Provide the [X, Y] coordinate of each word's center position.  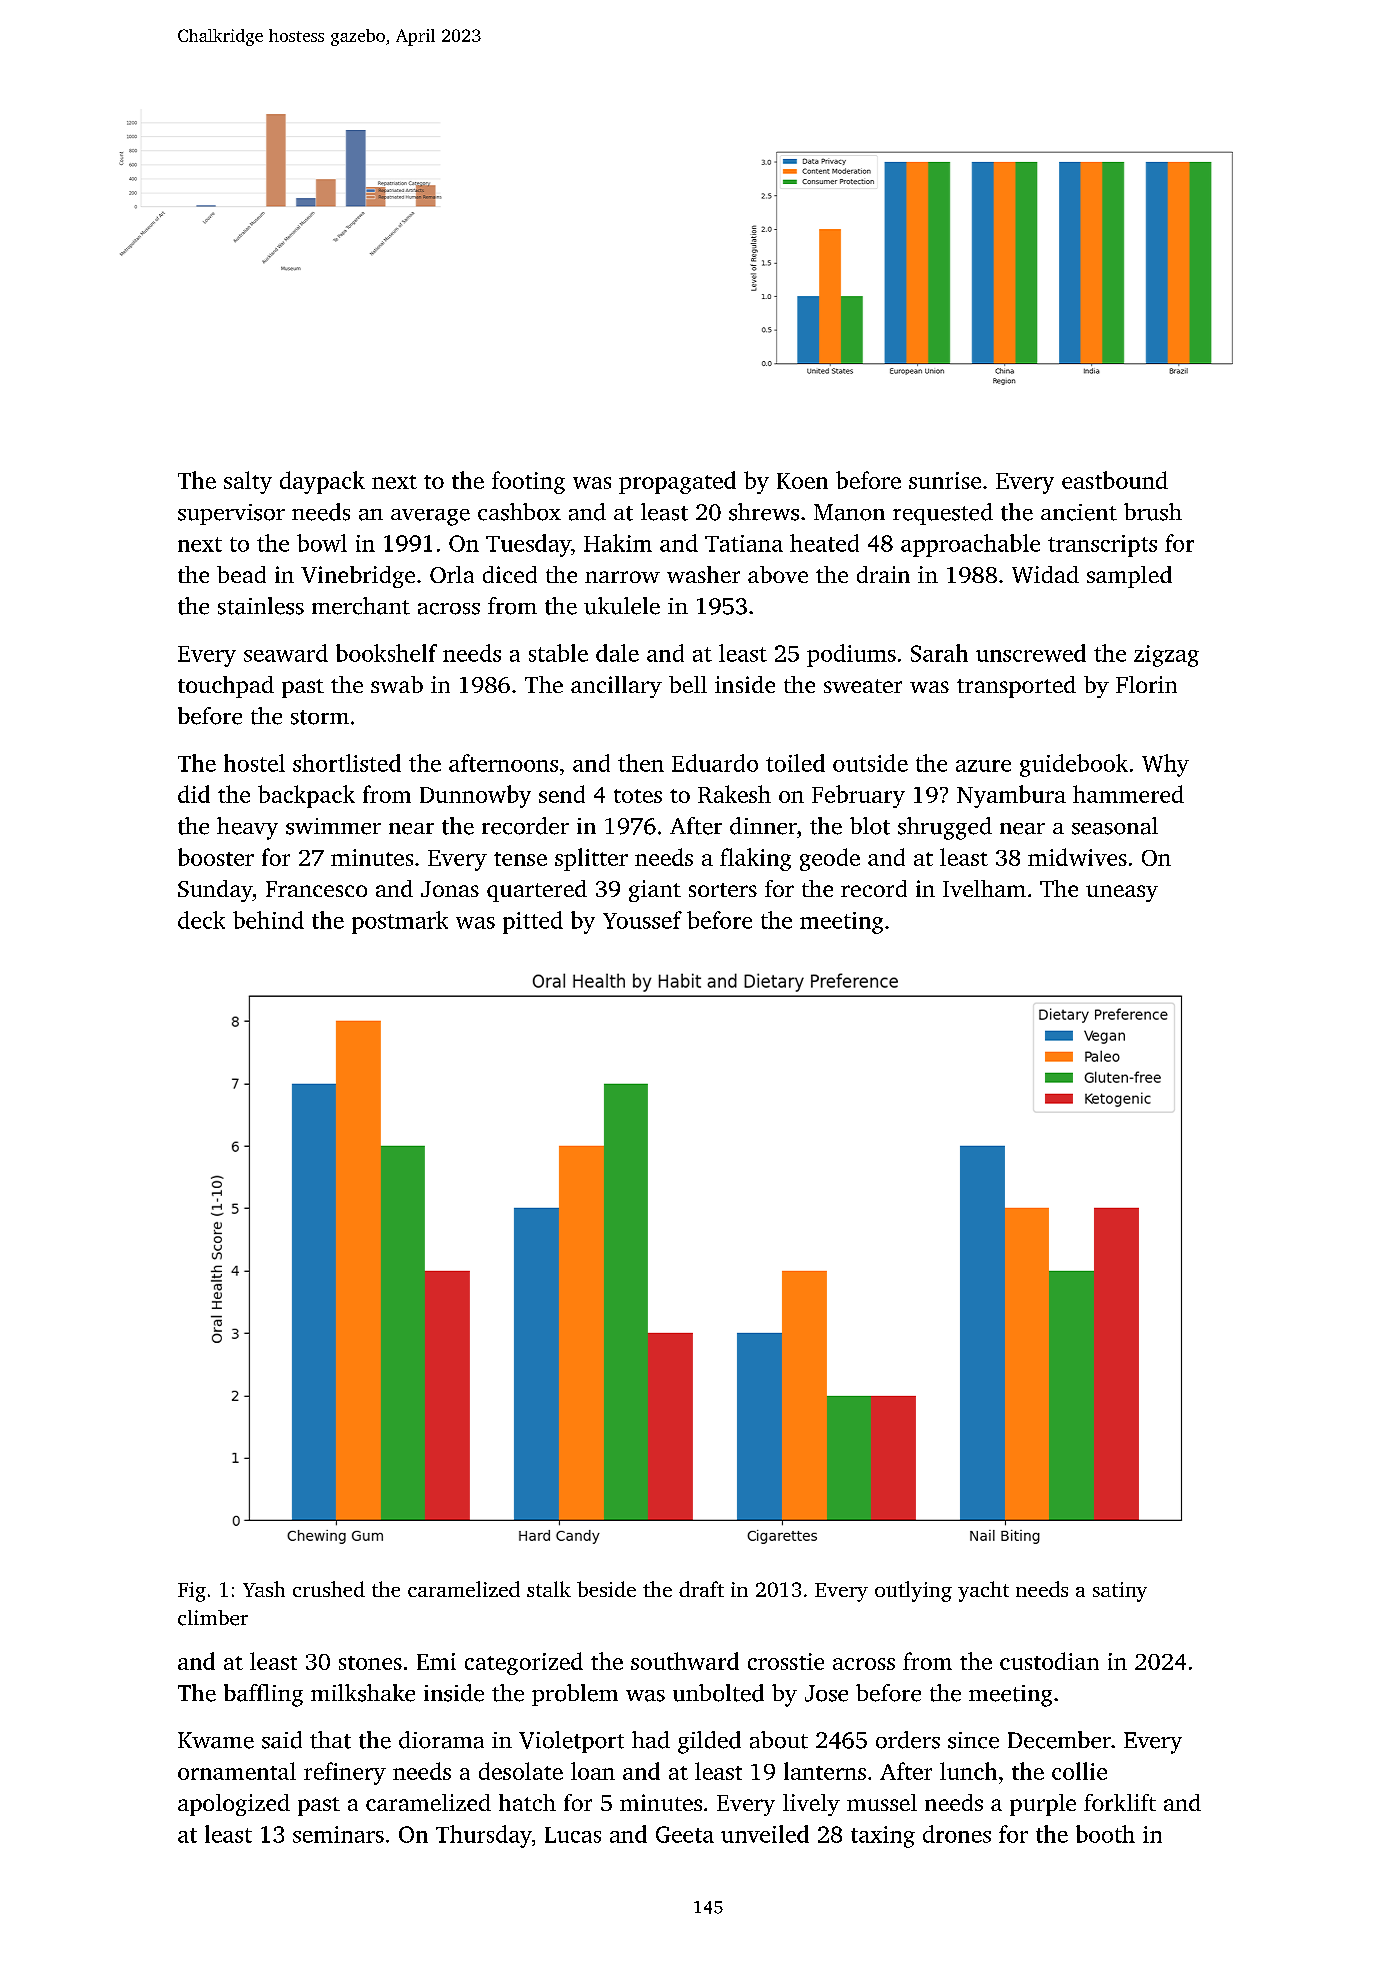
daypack [322, 482]
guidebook [1074, 765]
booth [1105, 1834]
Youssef [642, 920]
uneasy [1122, 893]
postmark [400, 922]
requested [943, 514]
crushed [329, 1589]
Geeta [685, 1834]
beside [606, 1589]
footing [528, 482]
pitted [533, 922]
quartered [537, 891]
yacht [983, 1591]
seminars [338, 1834]
